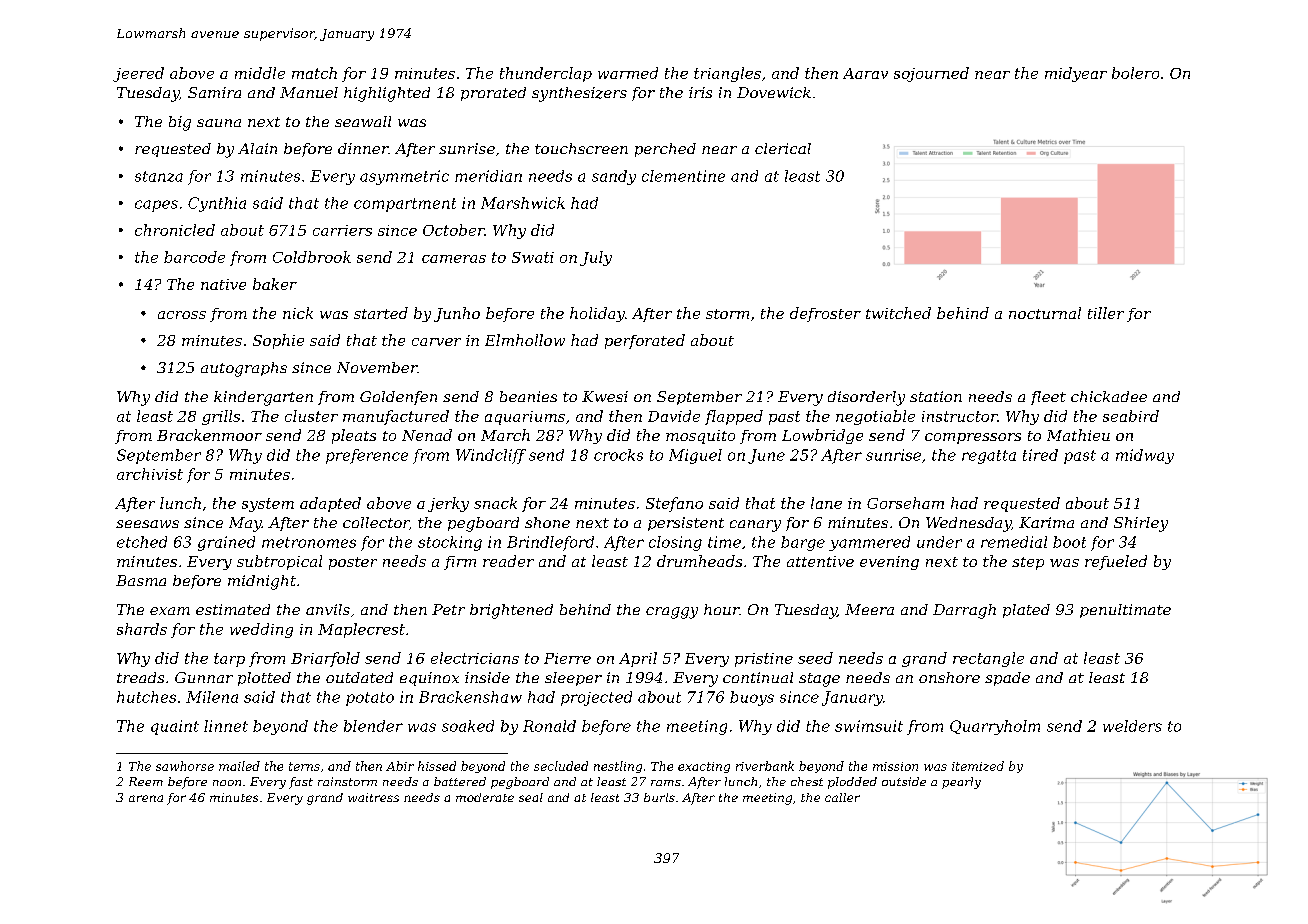 The image size is (1308, 924). What do you see at coordinates (931, 74) in the image?
I see `sojourned` at bounding box center [931, 74].
